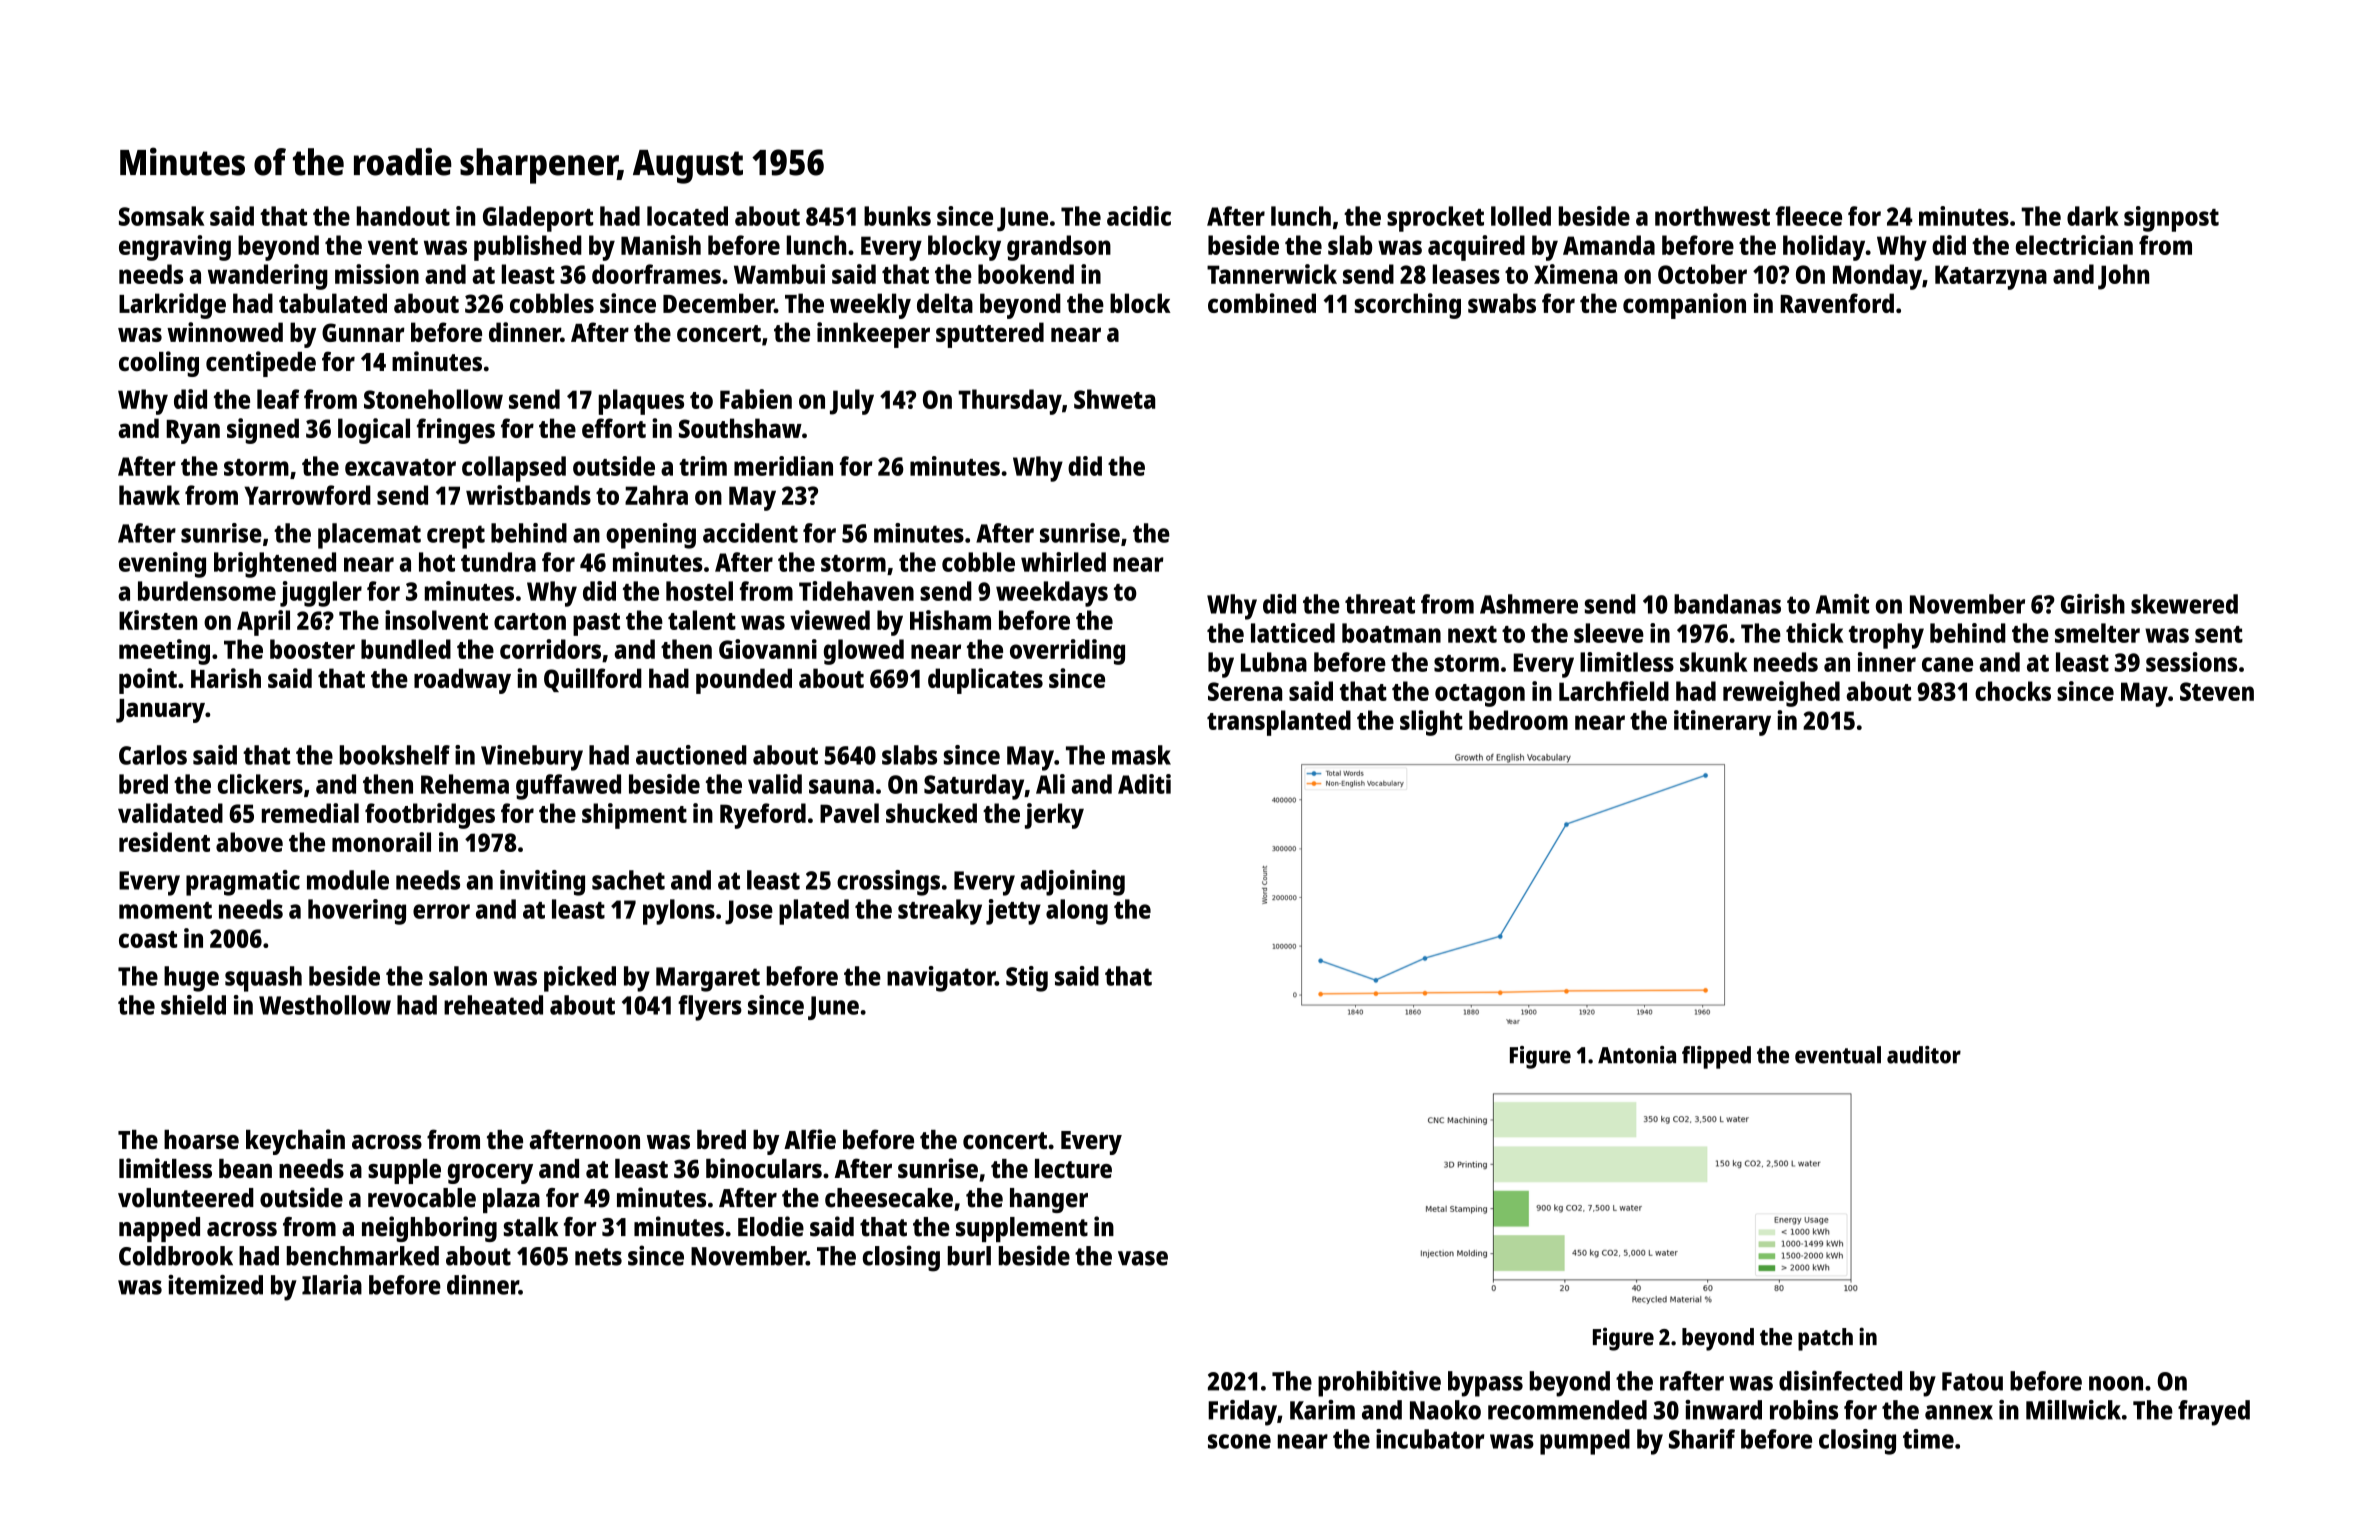  I want to click on Ilaria, so click(332, 1285).
